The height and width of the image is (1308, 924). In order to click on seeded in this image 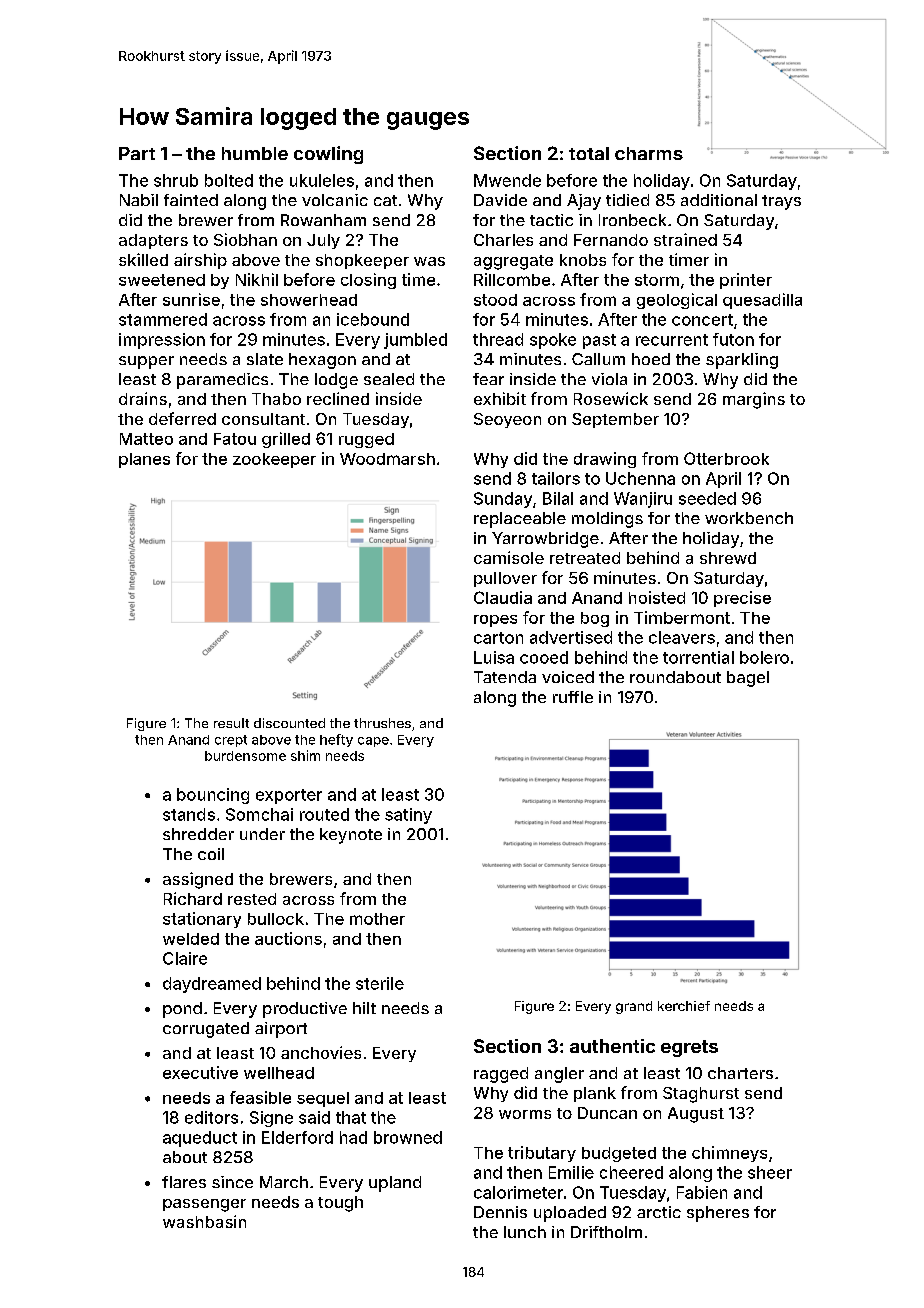, I will do `click(707, 498)`.
